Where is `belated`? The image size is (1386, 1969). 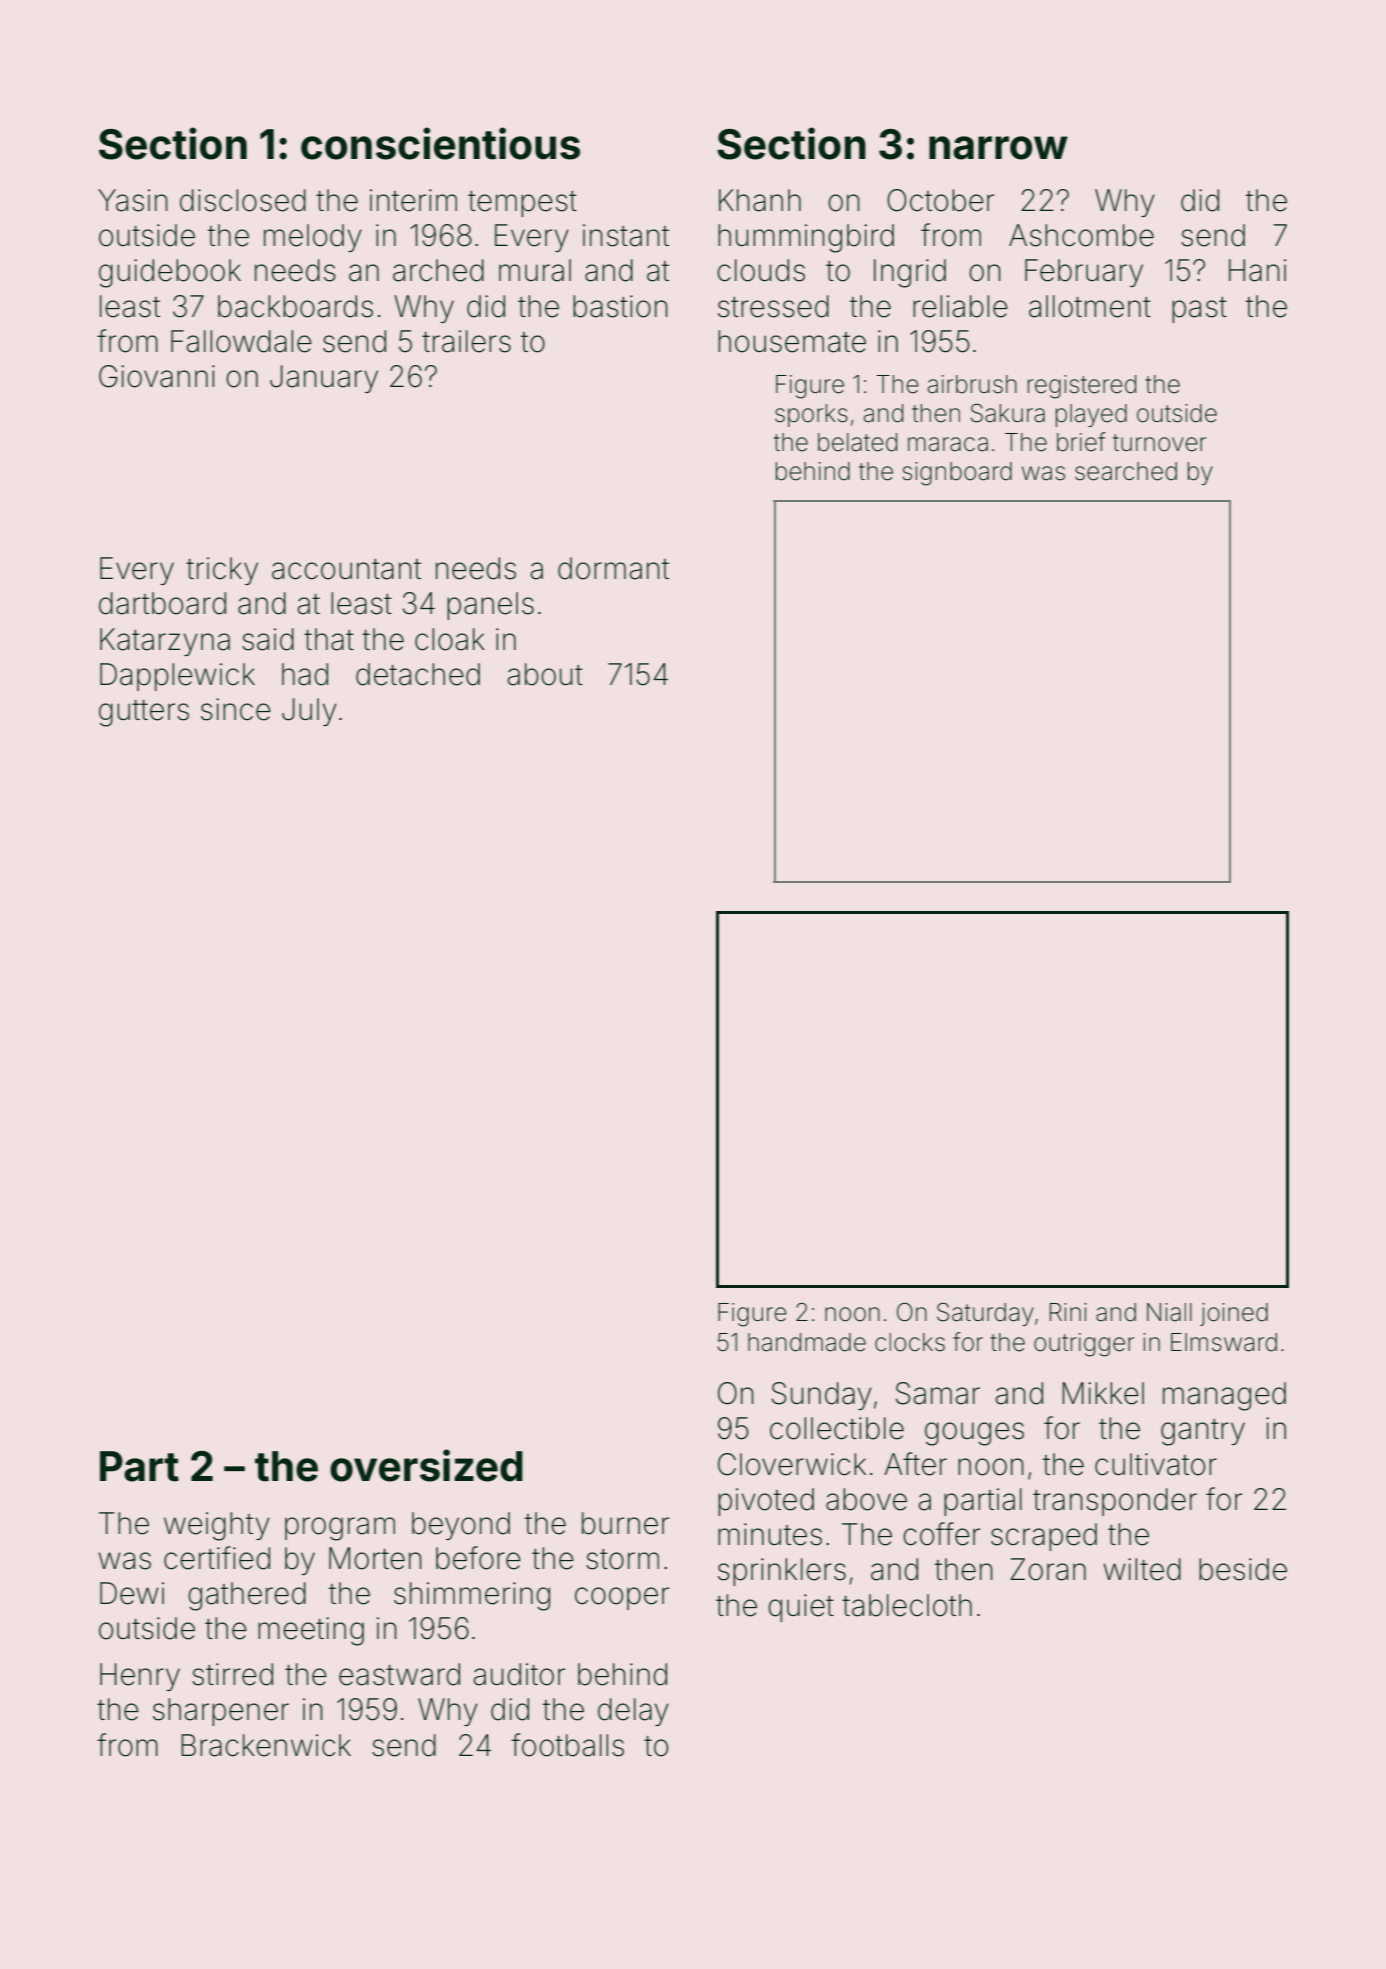 belated is located at coordinates (857, 442).
